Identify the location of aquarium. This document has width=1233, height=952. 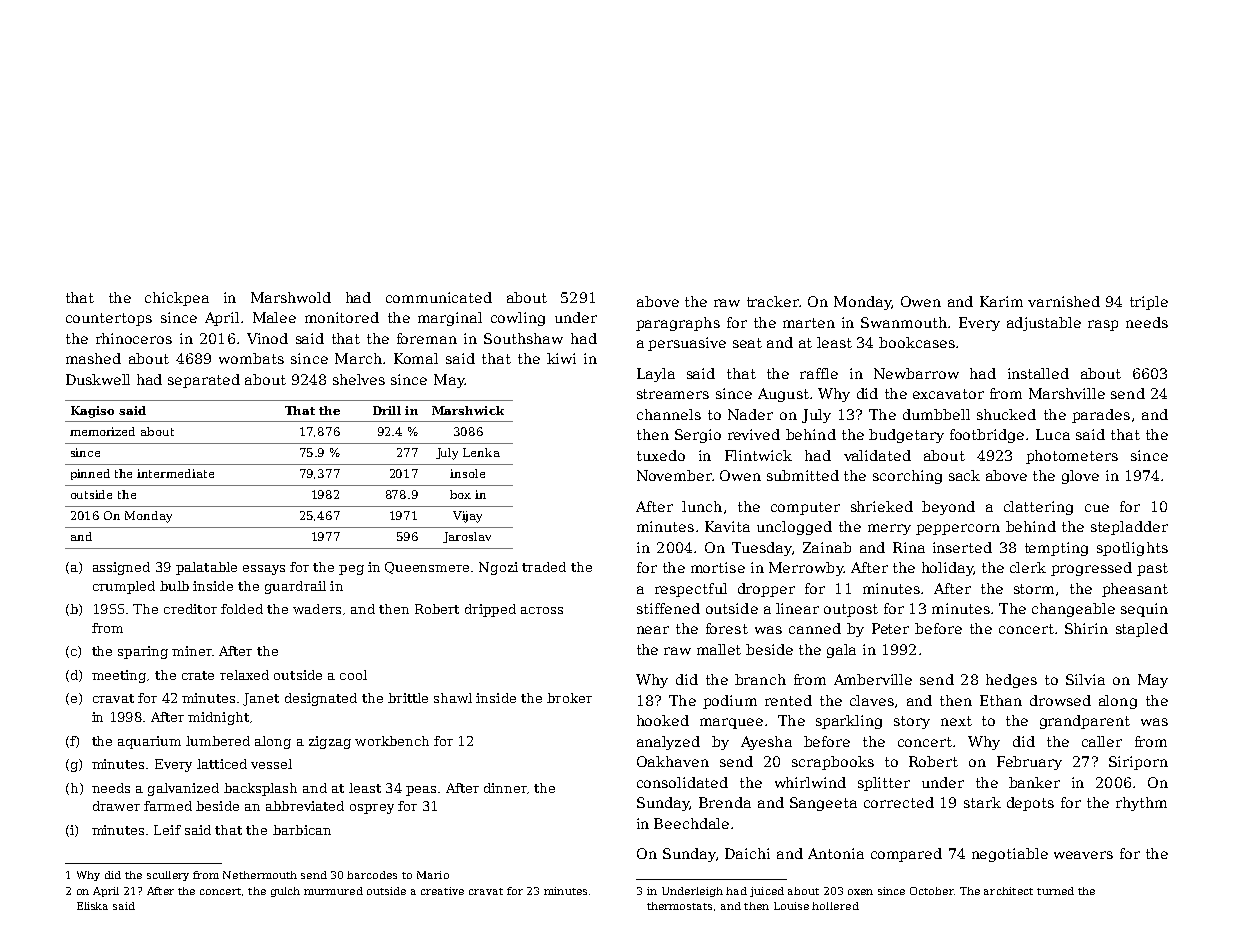
(149, 742).
